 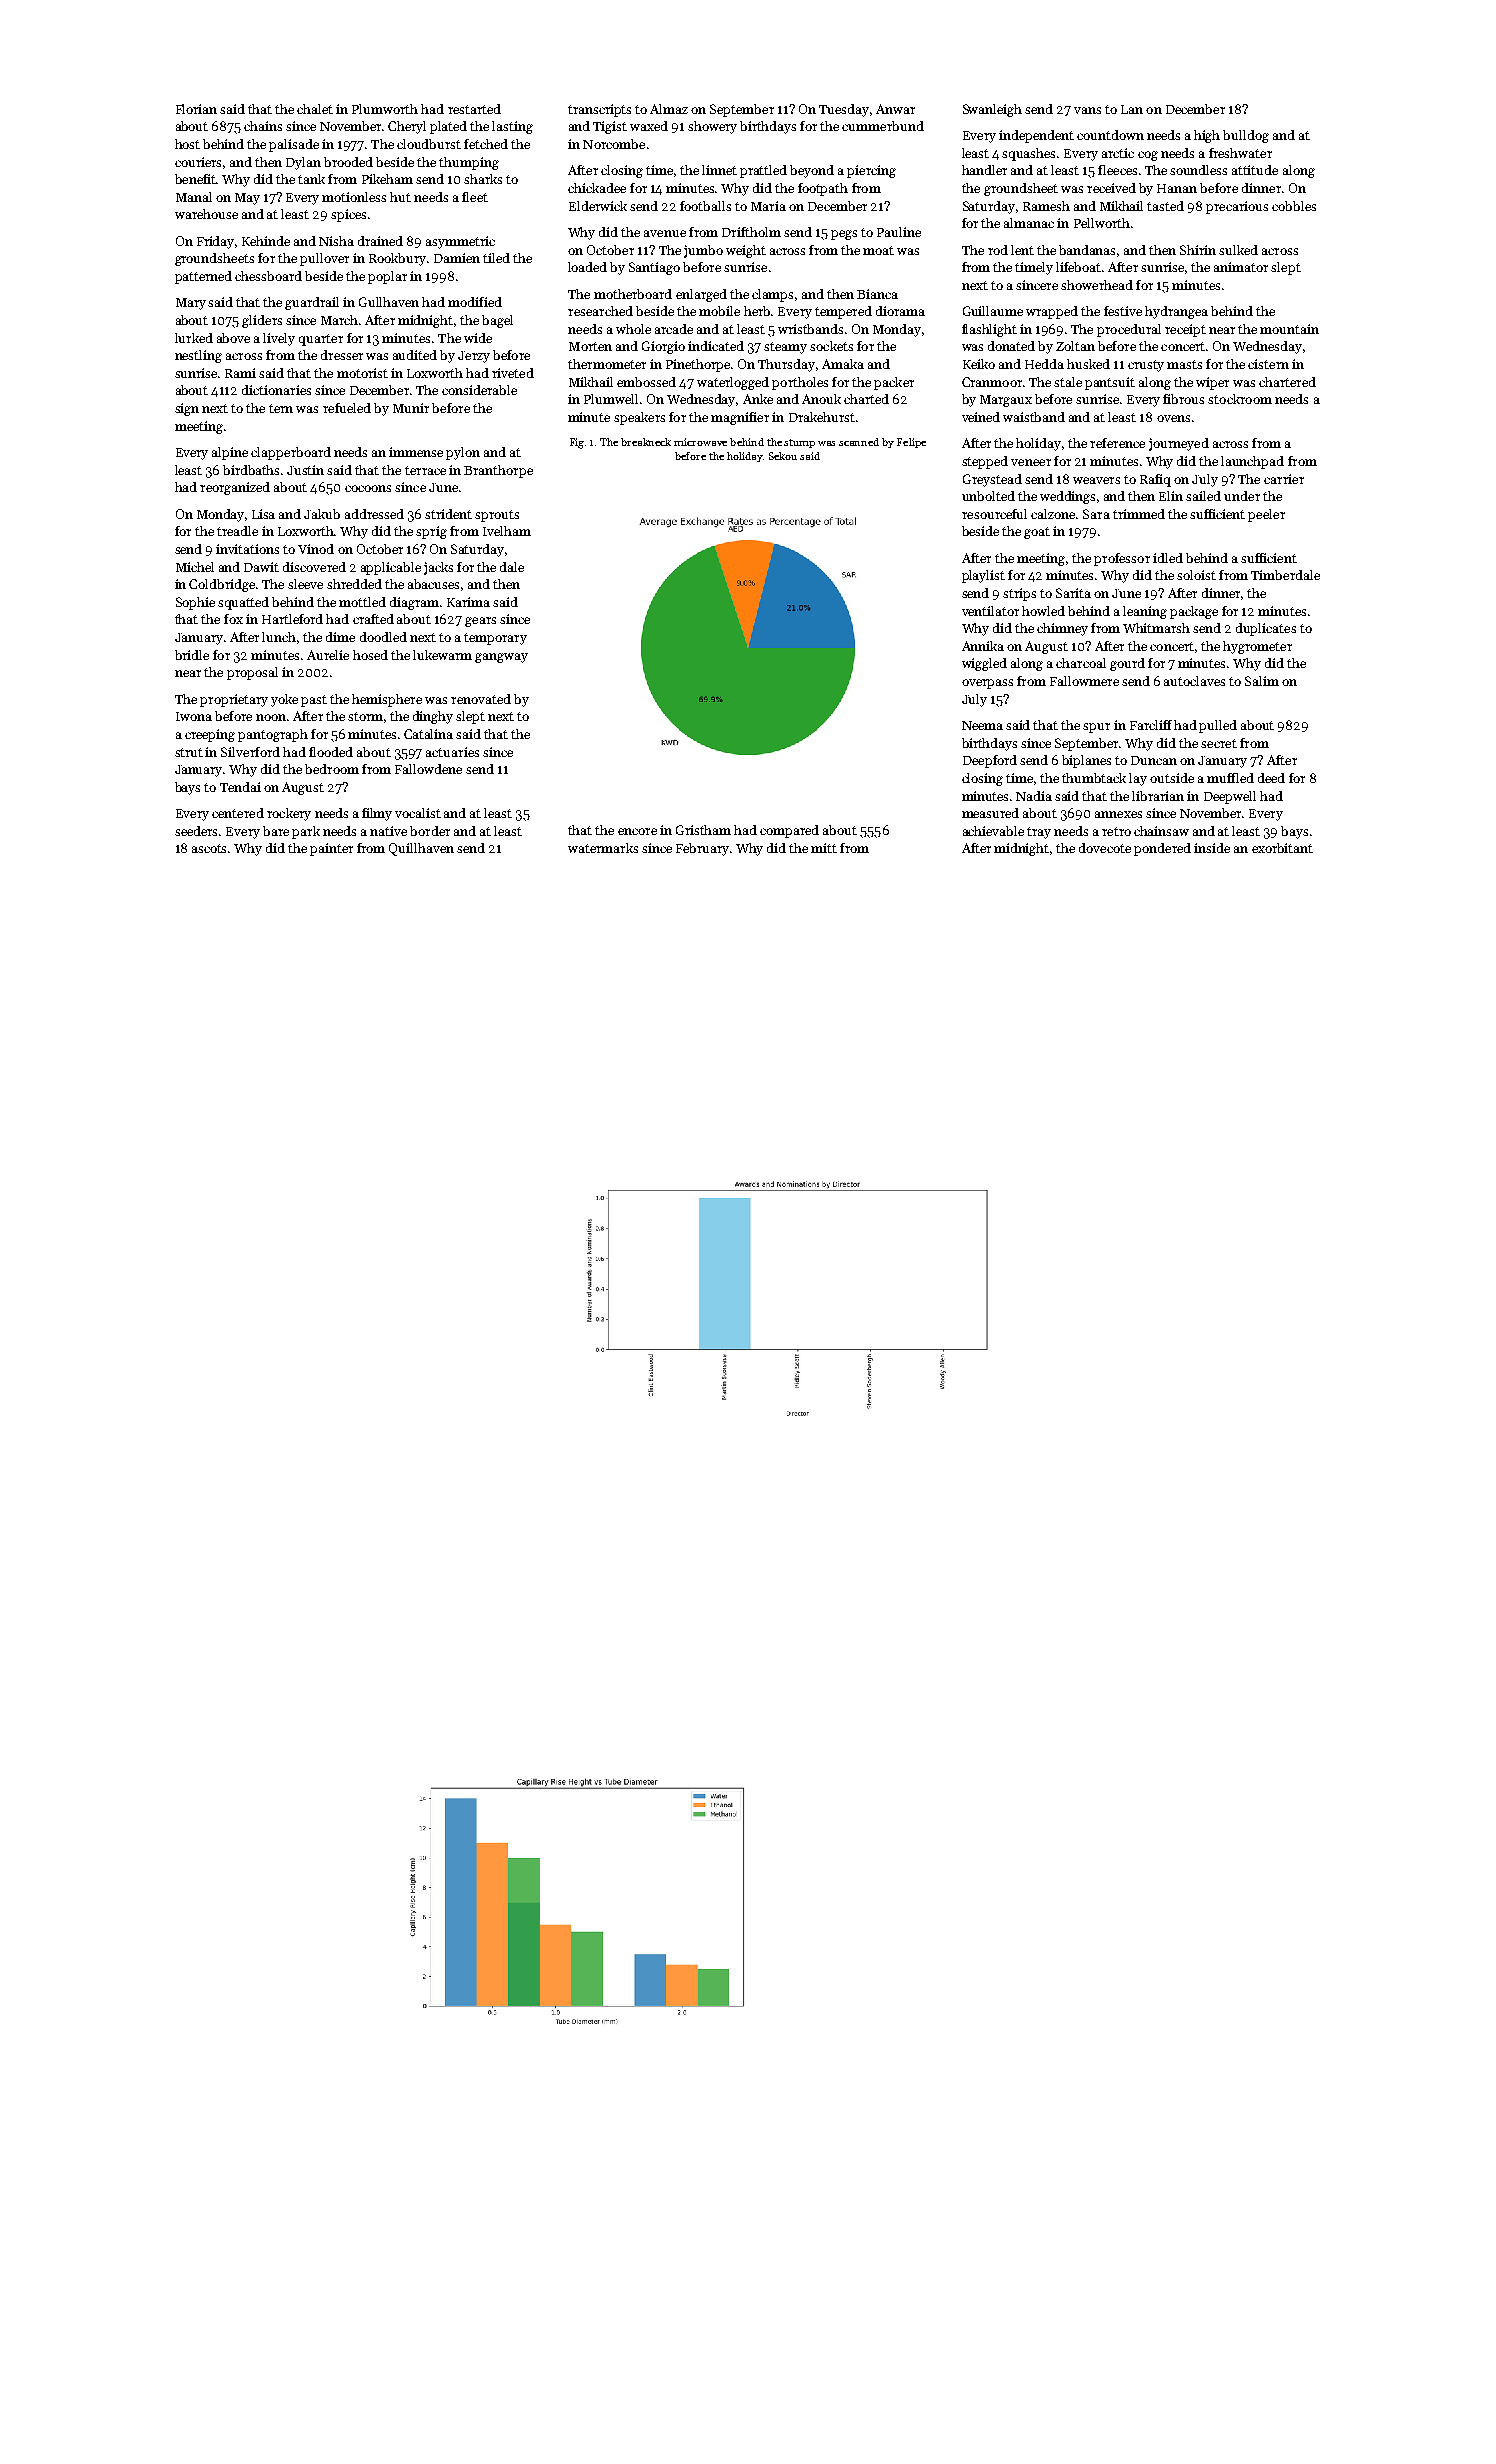 What do you see at coordinates (1266, 629) in the screenshot?
I see `duplicates` at bounding box center [1266, 629].
